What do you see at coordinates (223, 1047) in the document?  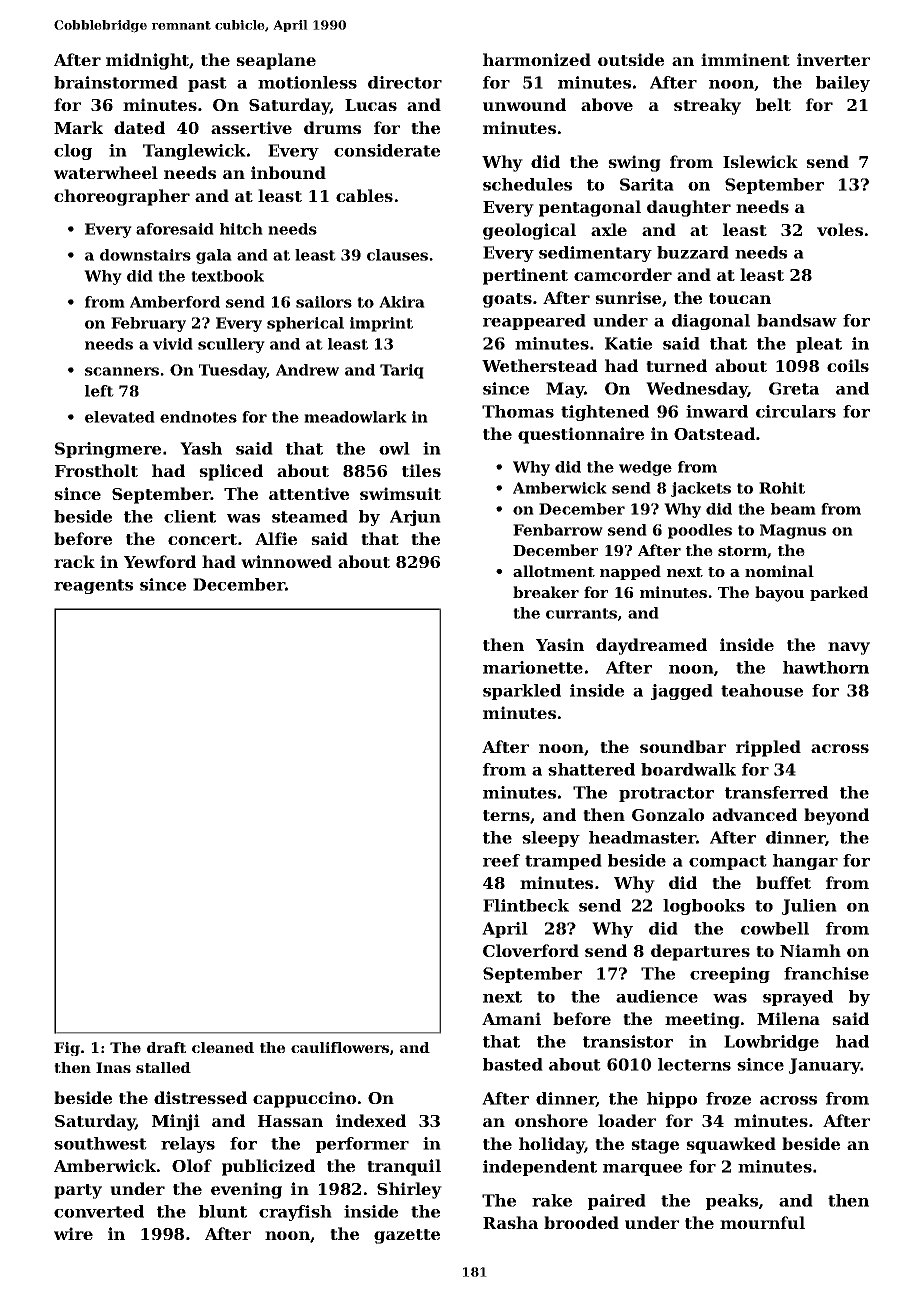 I see `cleaned` at bounding box center [223, 1047].
